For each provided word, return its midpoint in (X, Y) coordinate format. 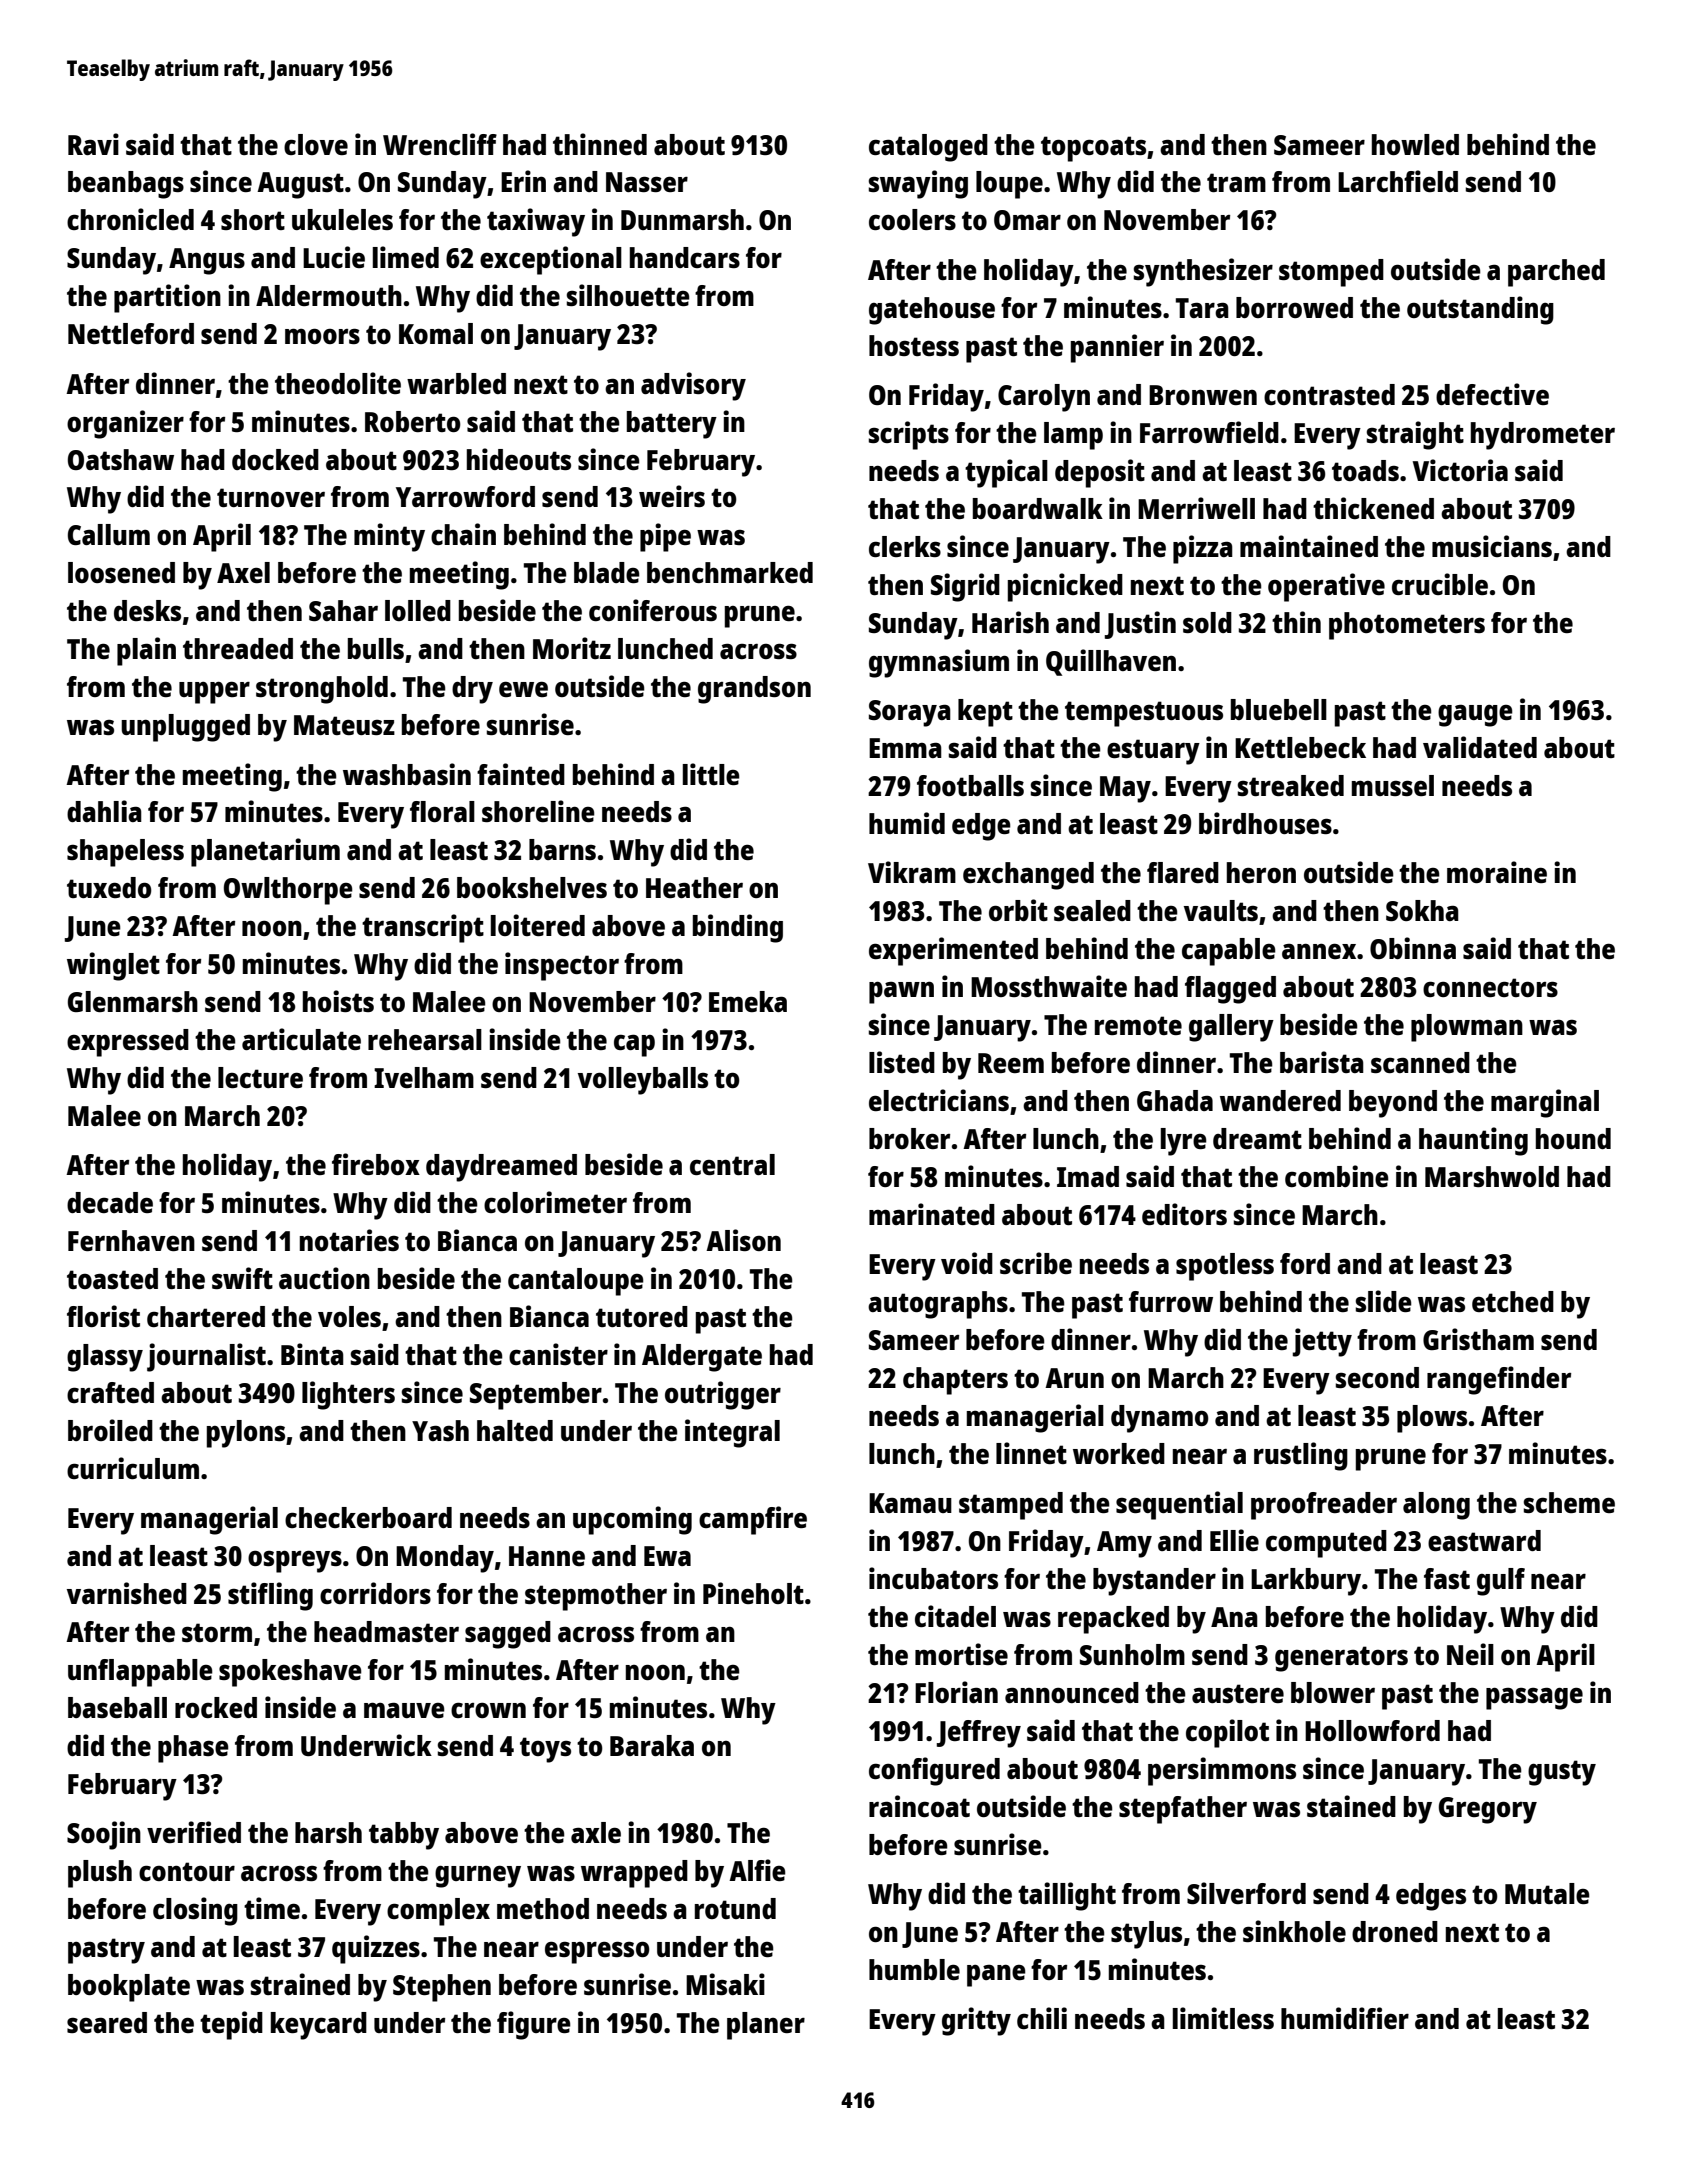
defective (1492, 394)
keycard (319, 2026)
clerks (905, 546)
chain (463, 534)
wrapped (634, 1874)
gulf (1501, 1582)
